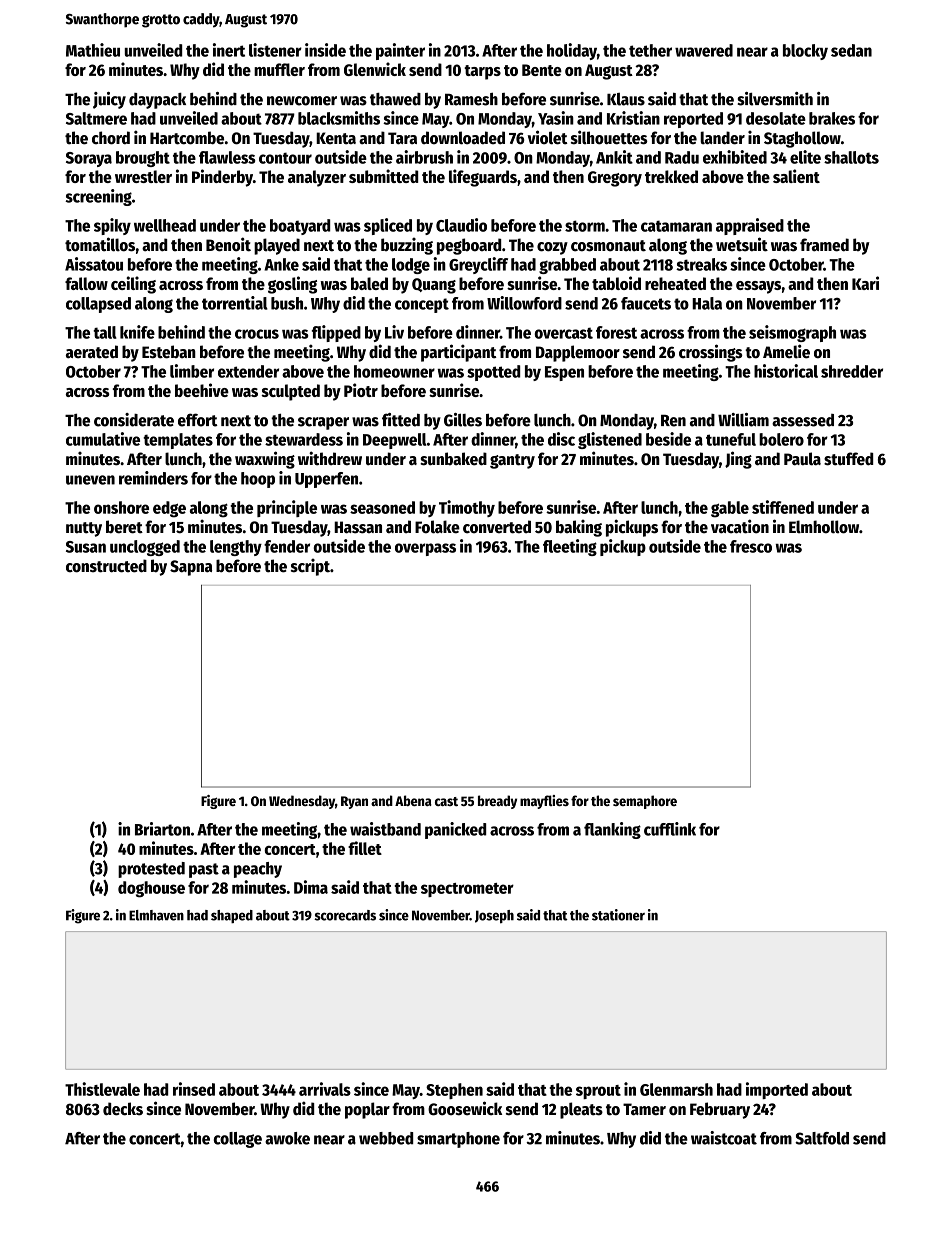  What do you see at coordinates (670, 829) in the image?
I see `cufflink` at bounding box center [670, 829].
